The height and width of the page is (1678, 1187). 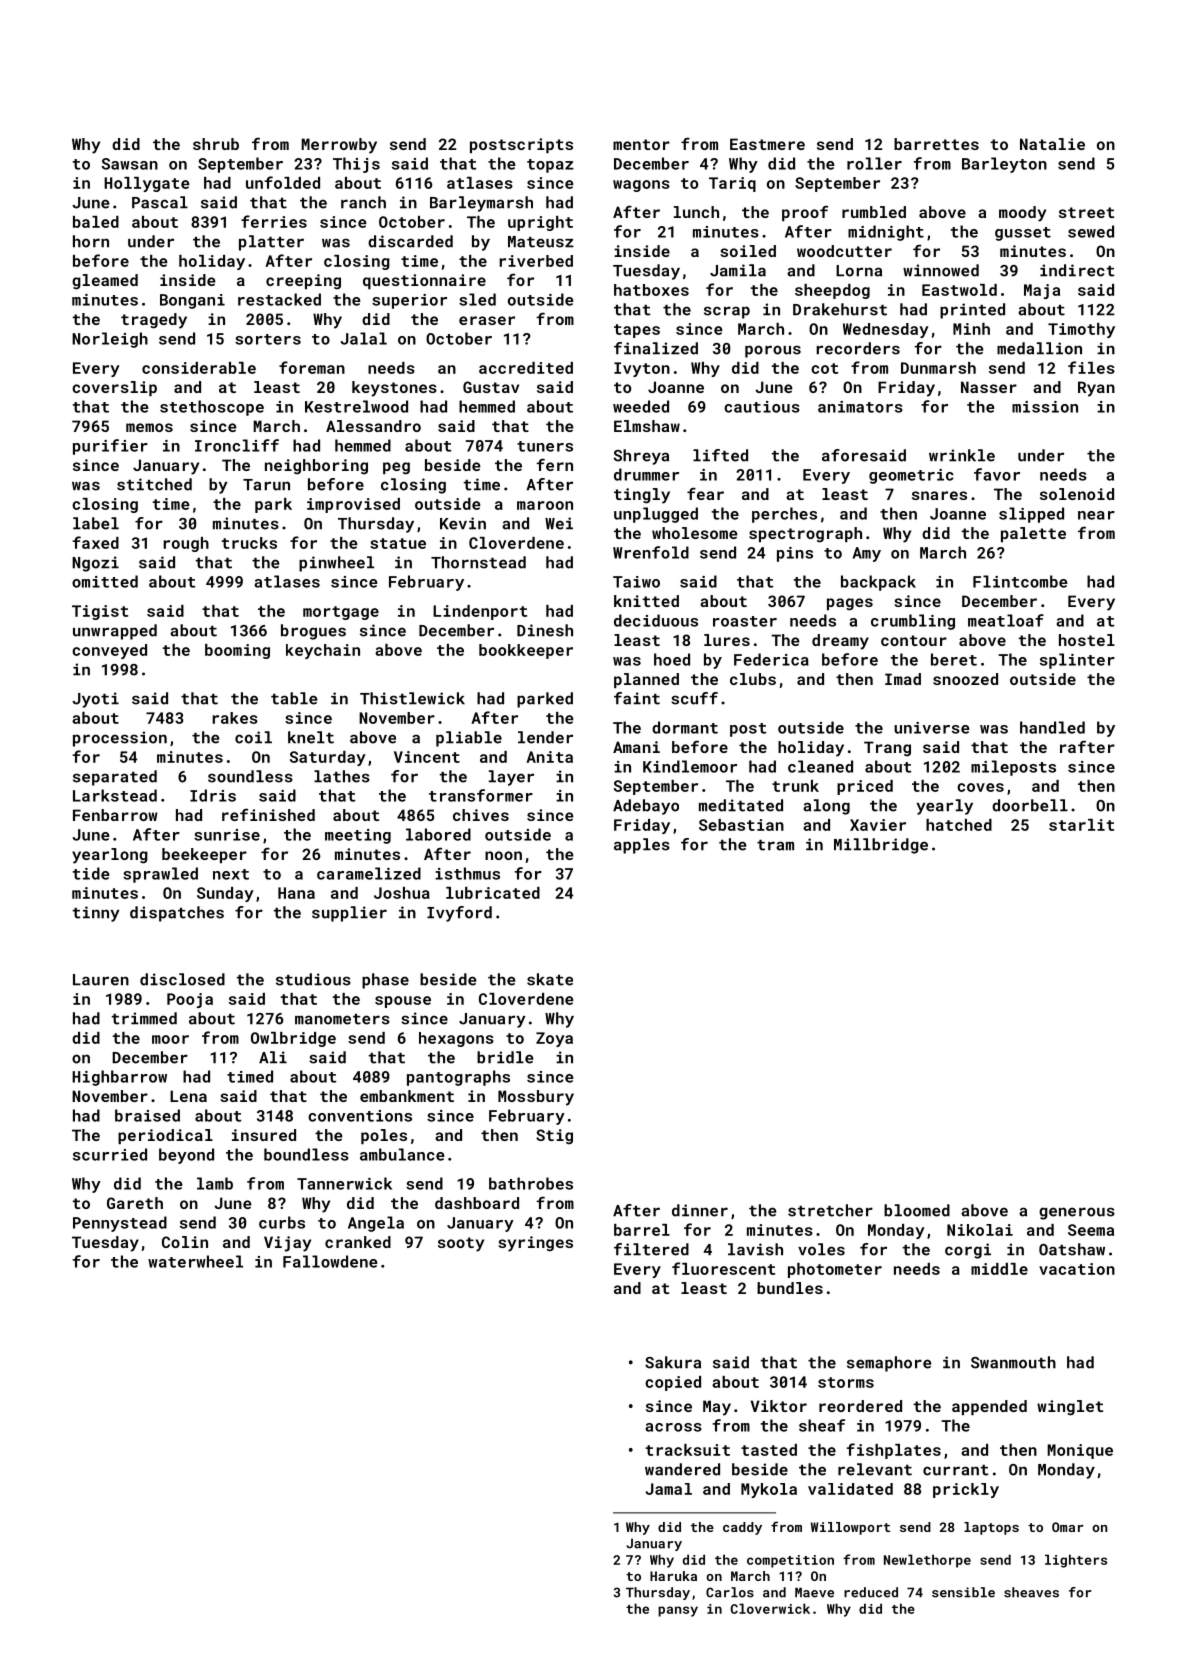 What do you see at coordinates (461, 1244) in the page?
I see `sooty` at bounding box center [461, 1244].
